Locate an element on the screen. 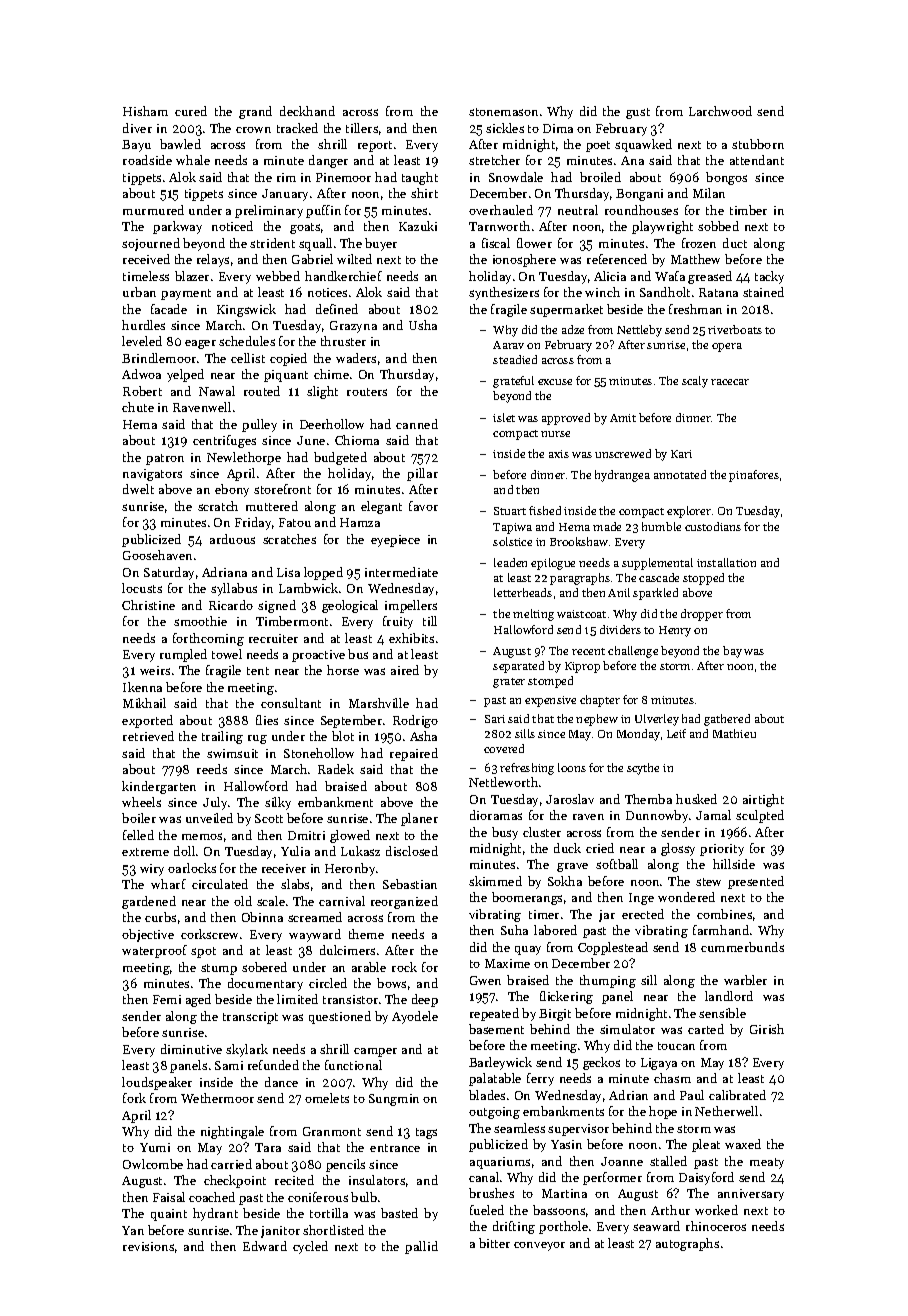 Image resolution: width=908 pixels, height=1316 pixels. trailing is located at coordinates (222, 737).
